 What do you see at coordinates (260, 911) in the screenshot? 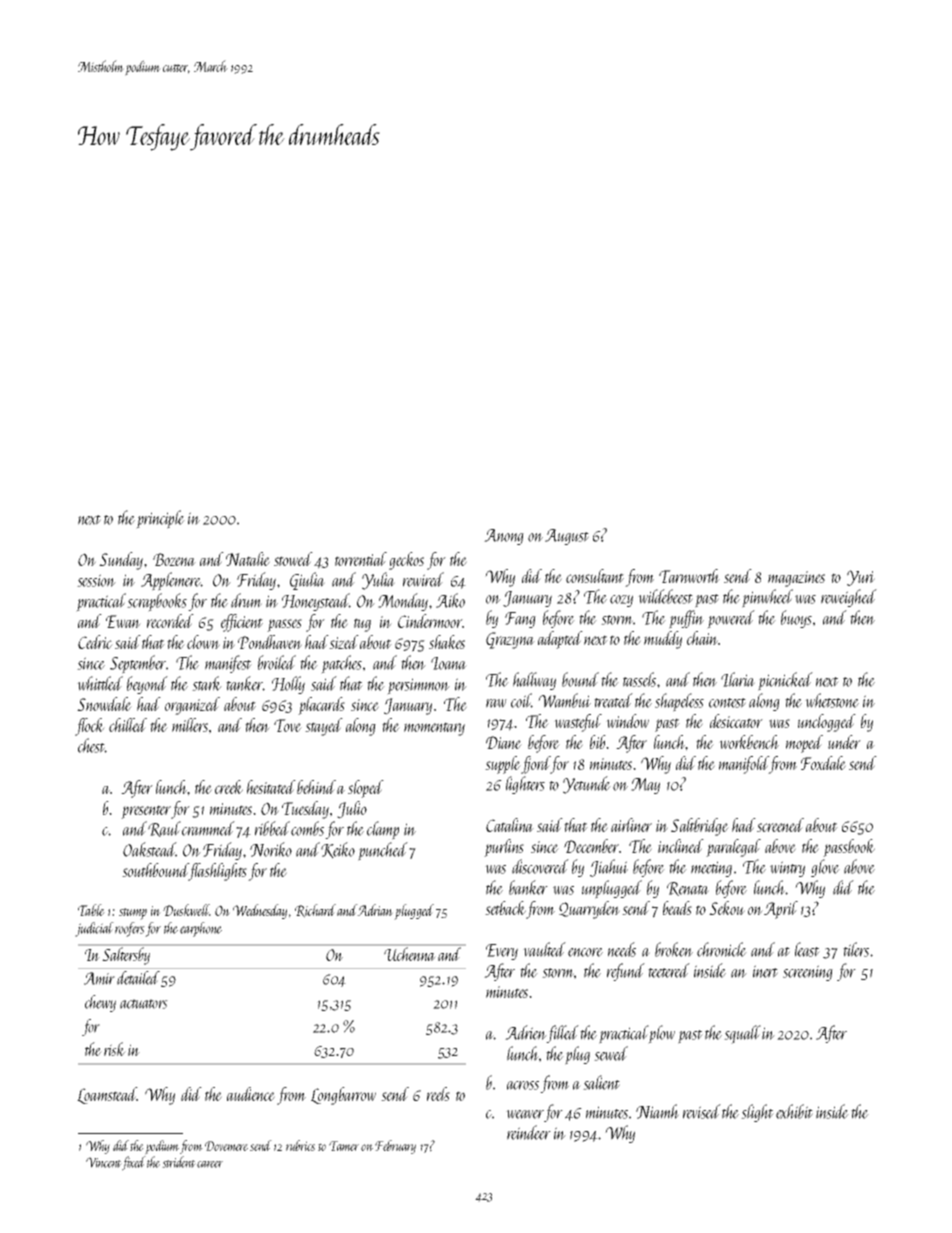
I see `Wednesday` at bounding box center [260, 911].
